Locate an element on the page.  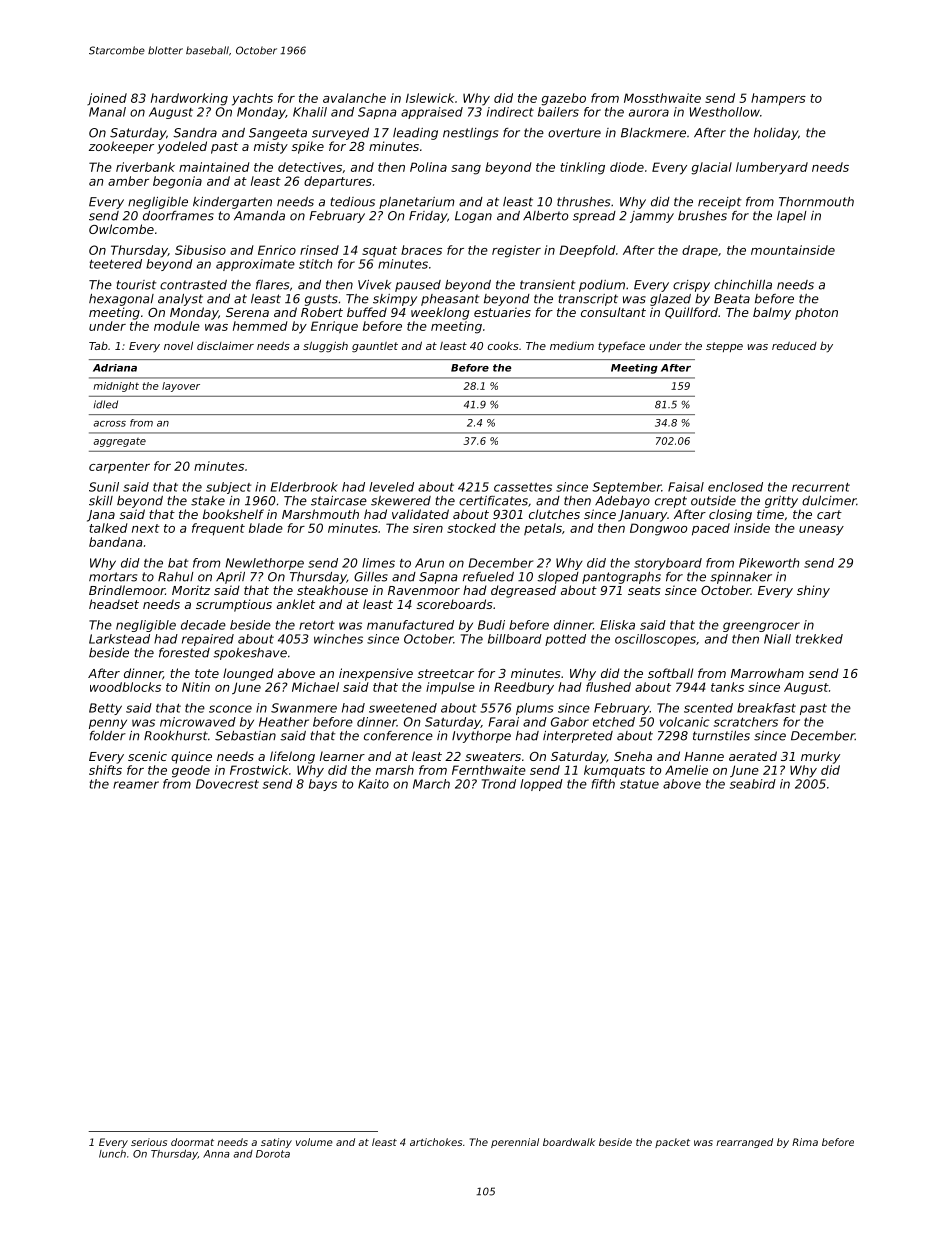
hampers is located at coordinates (778, 99).
